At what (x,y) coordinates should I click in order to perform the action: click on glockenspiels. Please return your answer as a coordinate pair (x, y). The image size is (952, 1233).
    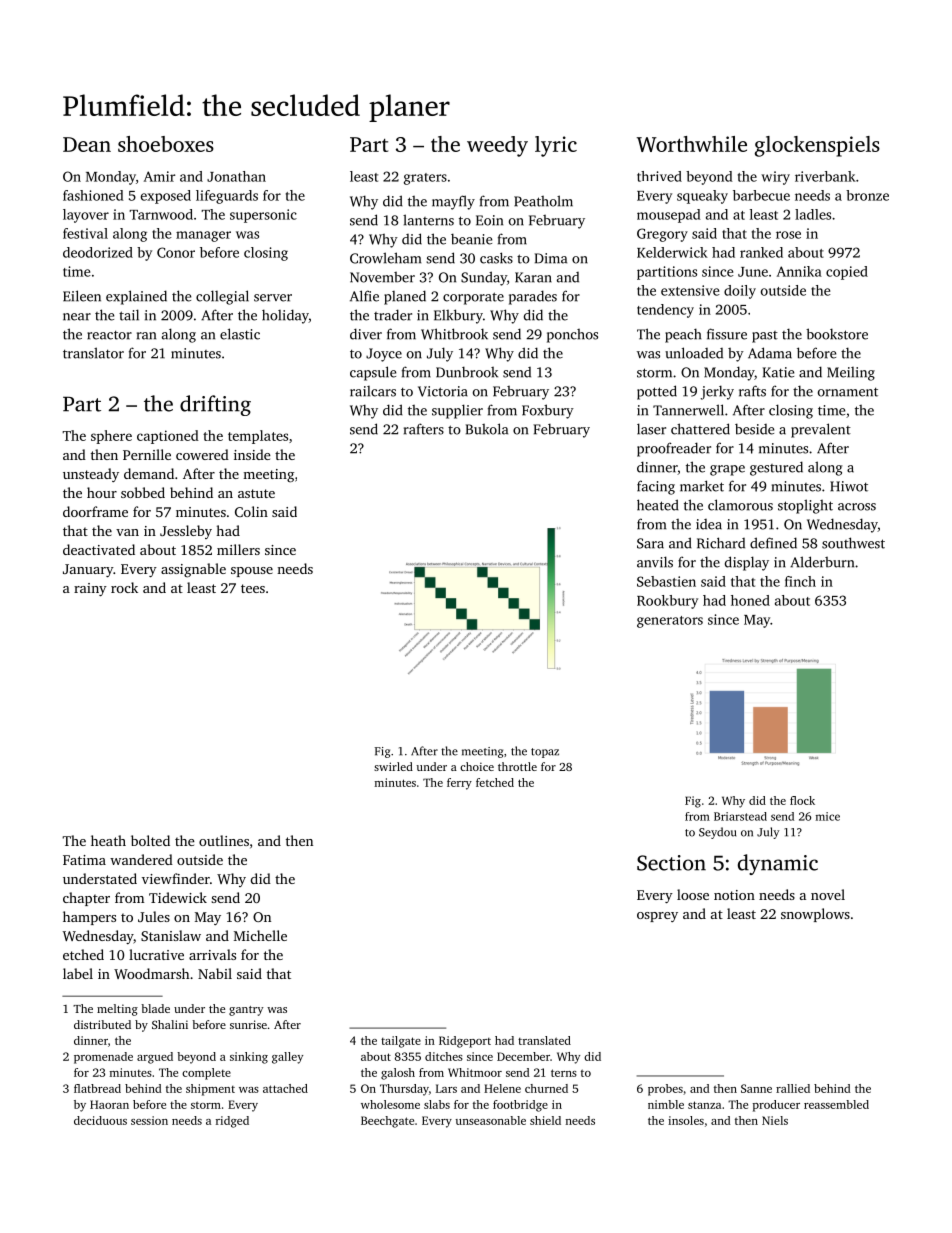
    Looking at the image, I should click on (817, 146).
